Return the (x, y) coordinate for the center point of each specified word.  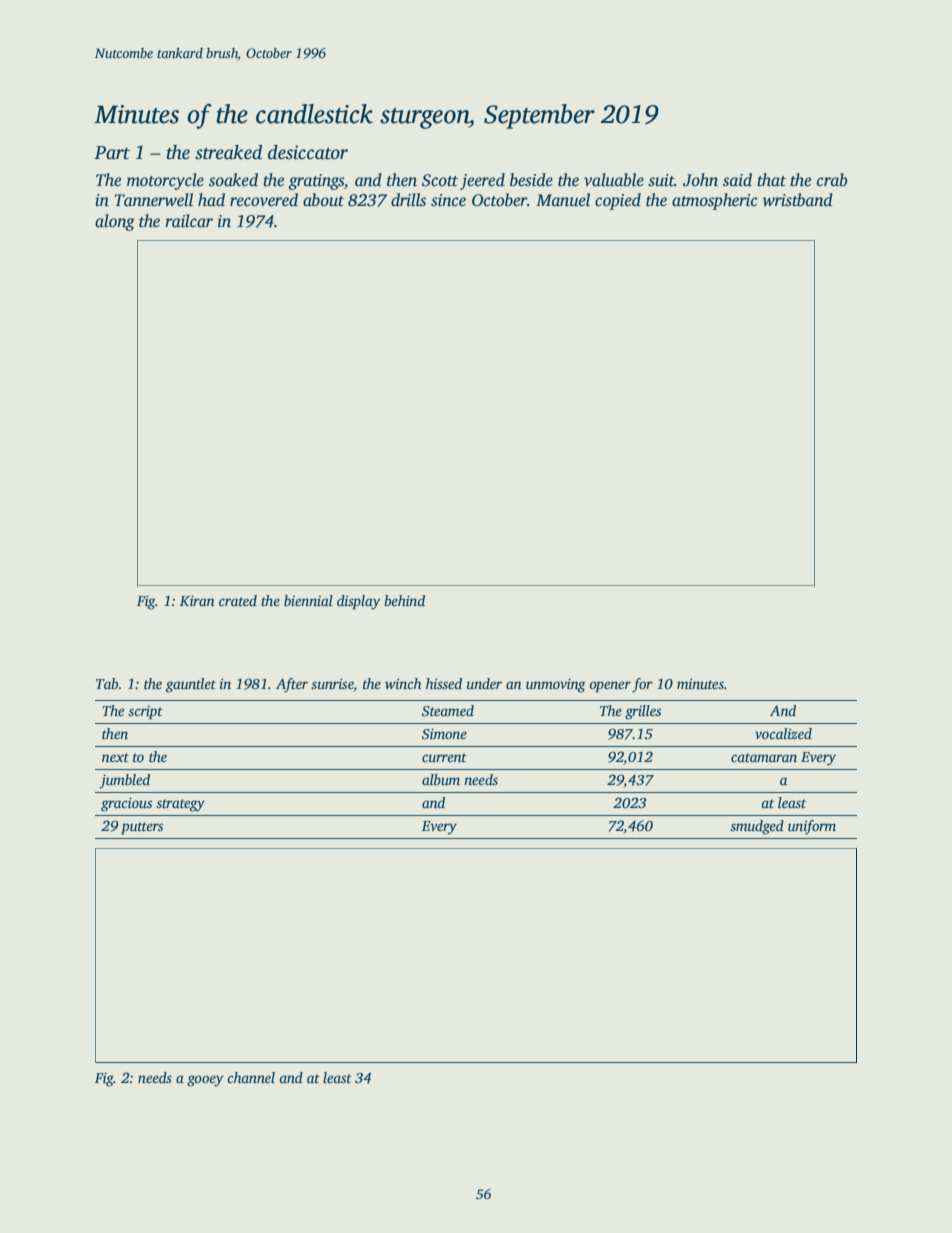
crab (832, 180)
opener (610, 687)
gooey (205, 1081)
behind (404, 600)
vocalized (783, 733)
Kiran (197, 600)
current (444, 757)
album (441, 779)
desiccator (308, 152)
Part (112, 153)
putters (142, 828)
